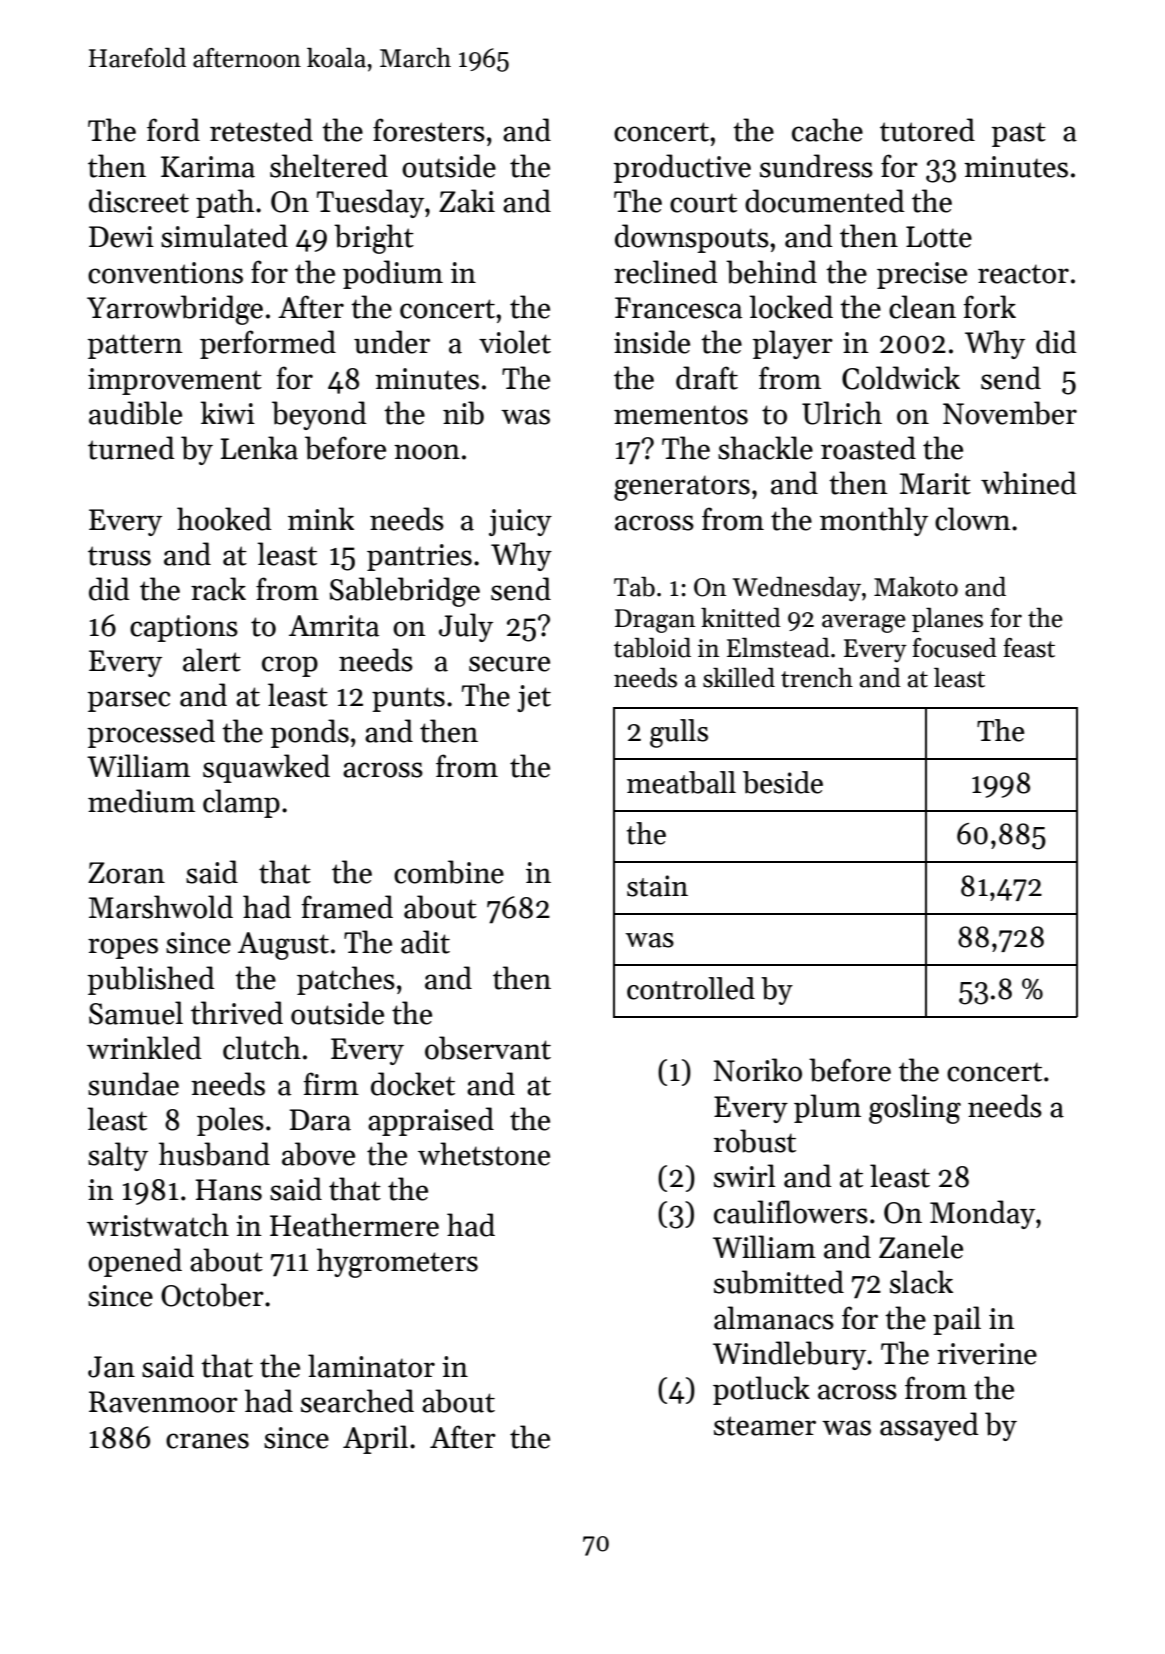 Image resolution: width=1165 pixels, height=1654 pixels. What do you see at coordinates (915, 1109) in the screenshot?
I see `gosling` at bounding box center [915, 1109].
